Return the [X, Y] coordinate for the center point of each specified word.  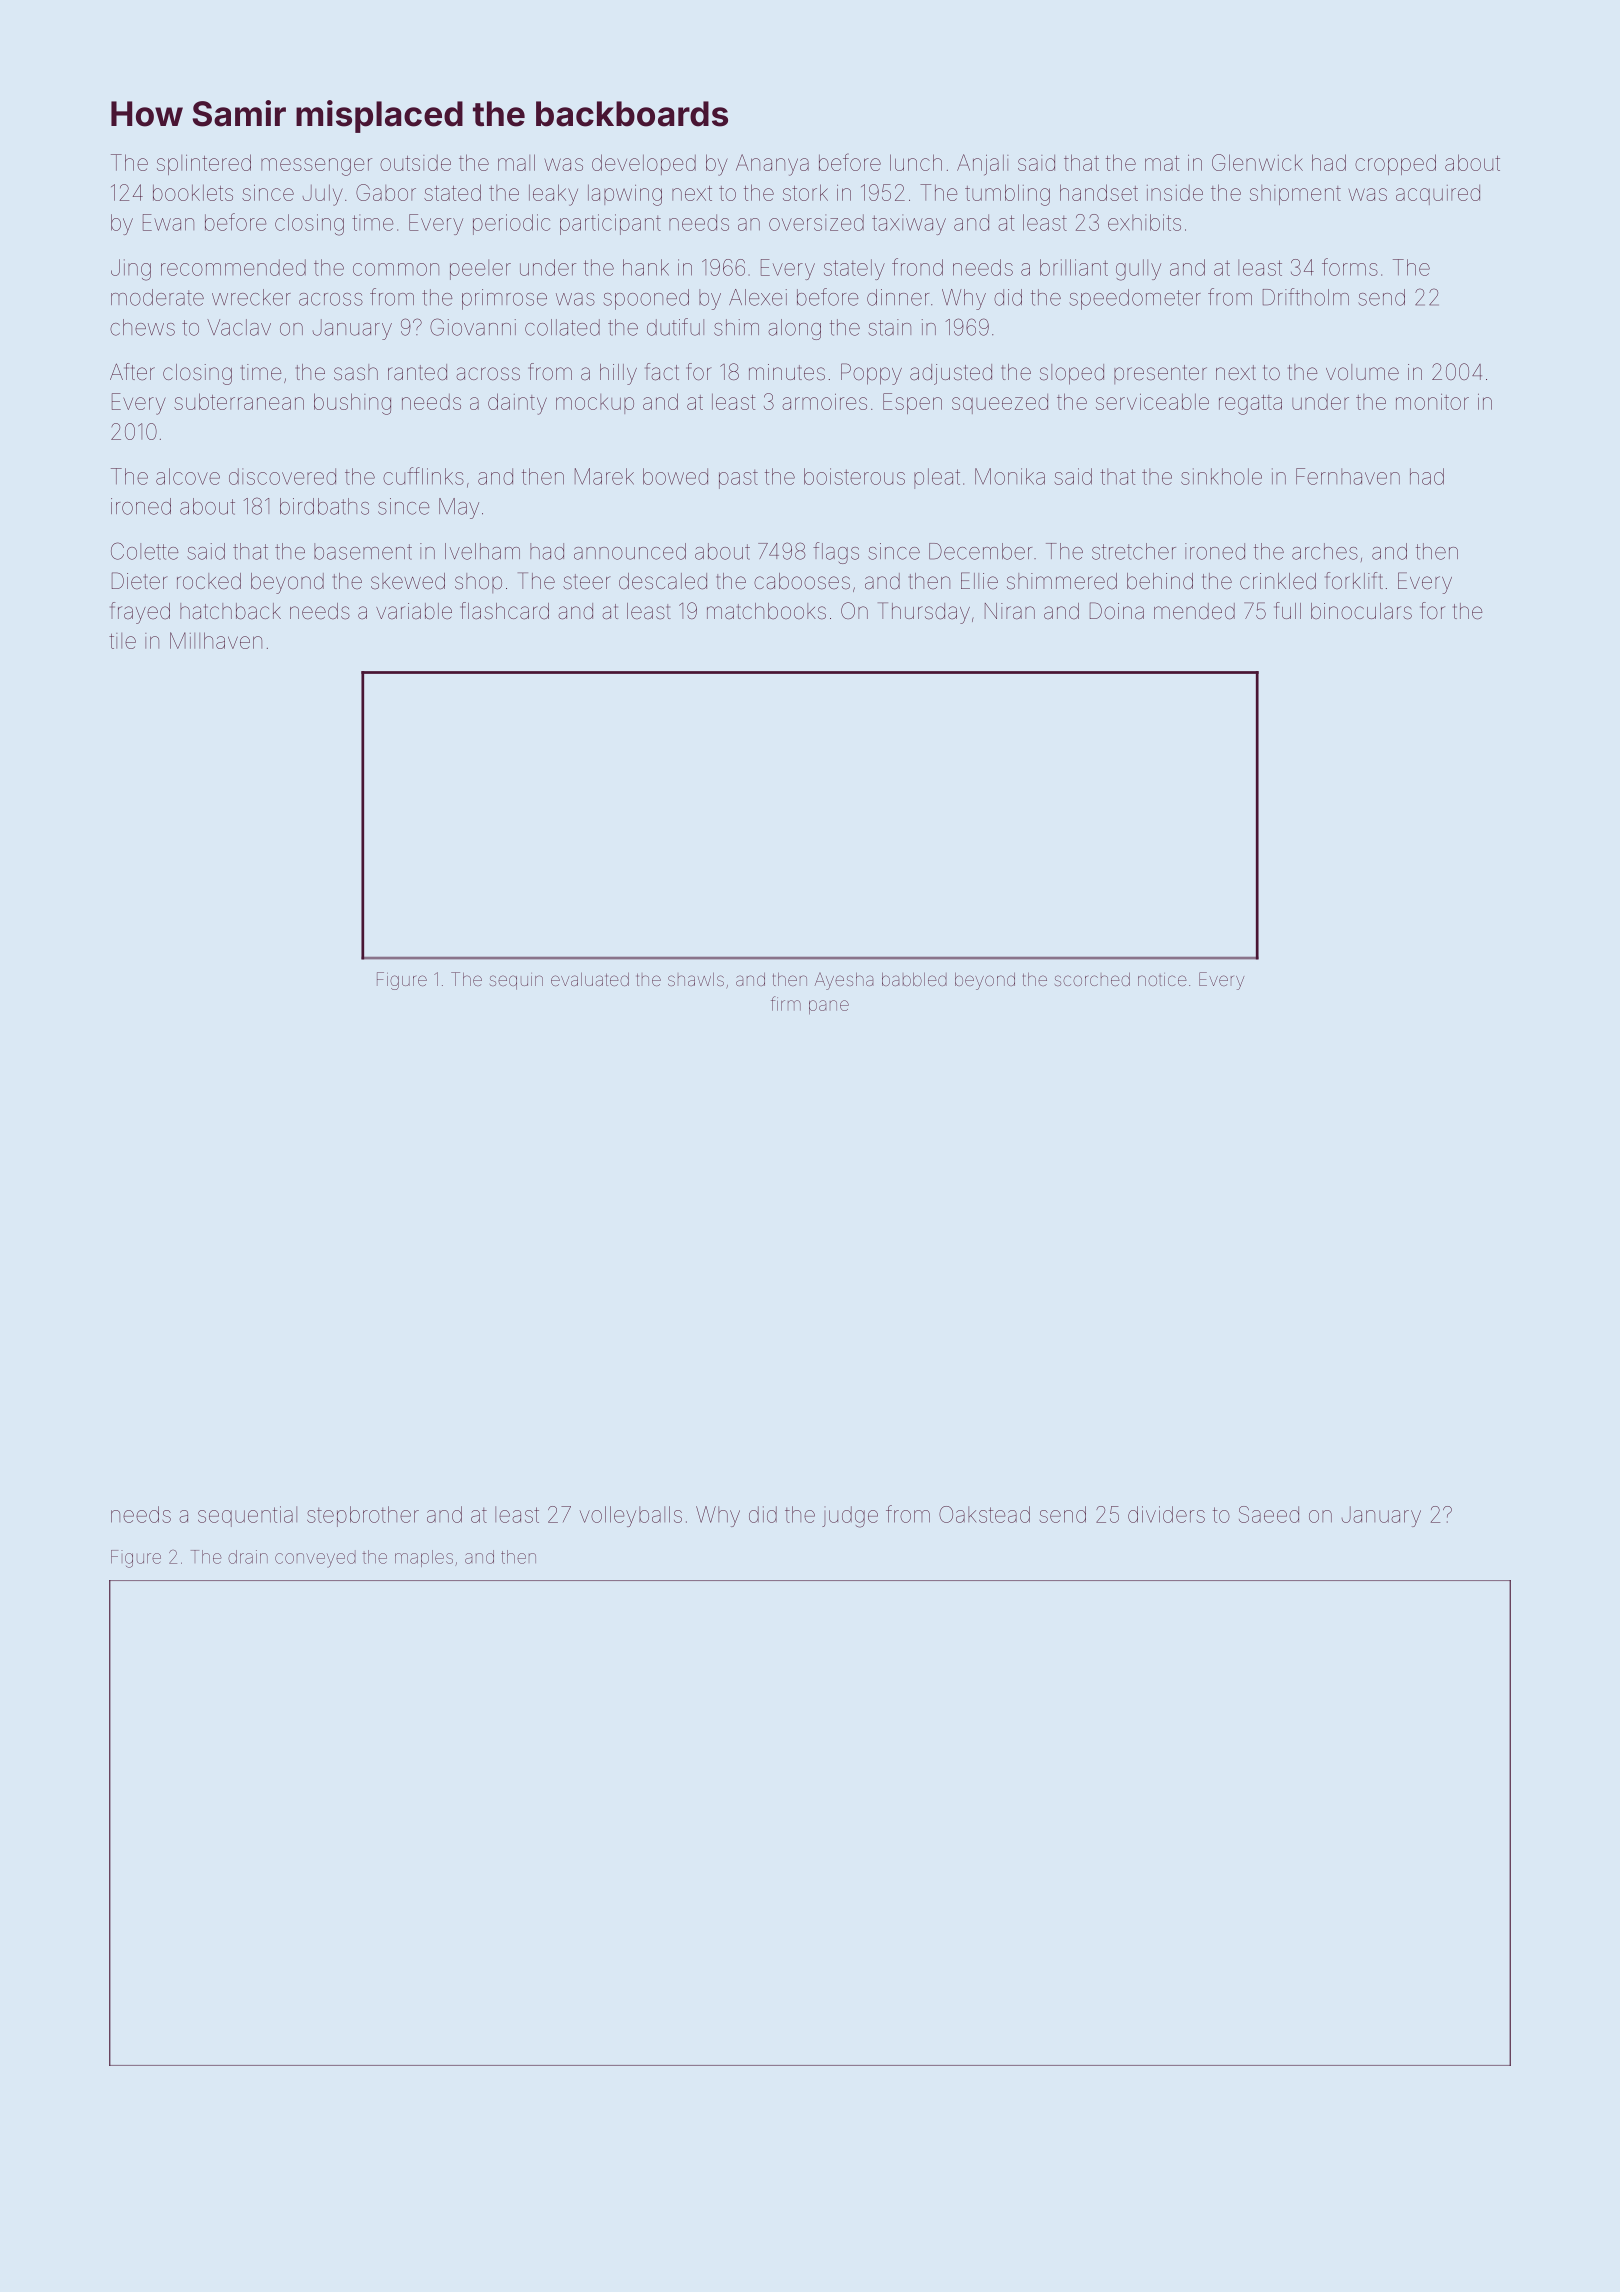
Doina [1117, 610]
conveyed [315, 1559]
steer [587, 582]
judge [850, 1517]
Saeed [1269, 1514]
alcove [188, 476]
